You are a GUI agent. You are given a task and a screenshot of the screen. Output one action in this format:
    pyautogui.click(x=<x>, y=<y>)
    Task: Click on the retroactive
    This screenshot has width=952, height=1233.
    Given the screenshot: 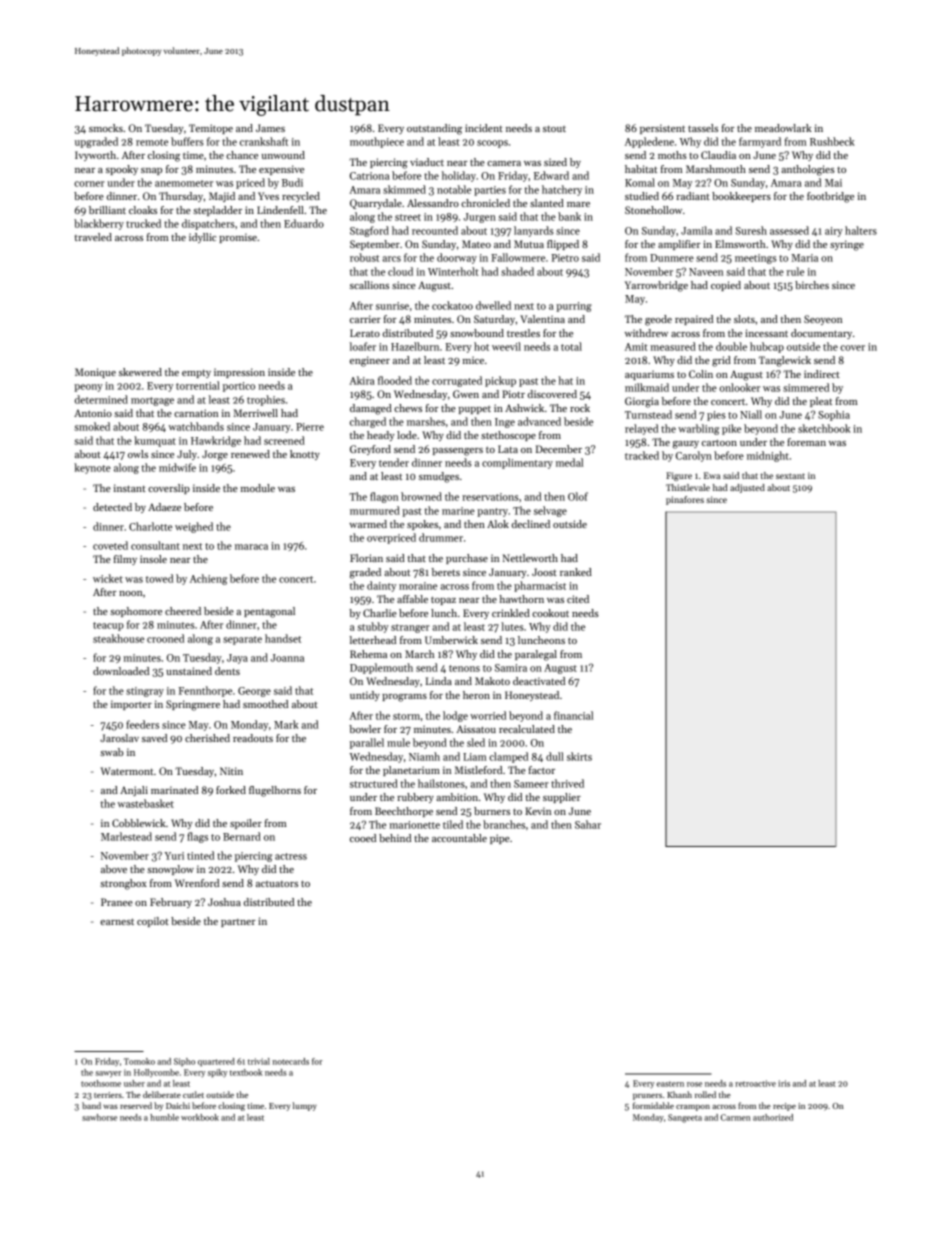 What is the action you would take?
    pyautogui.click(x=755, y=1083)
